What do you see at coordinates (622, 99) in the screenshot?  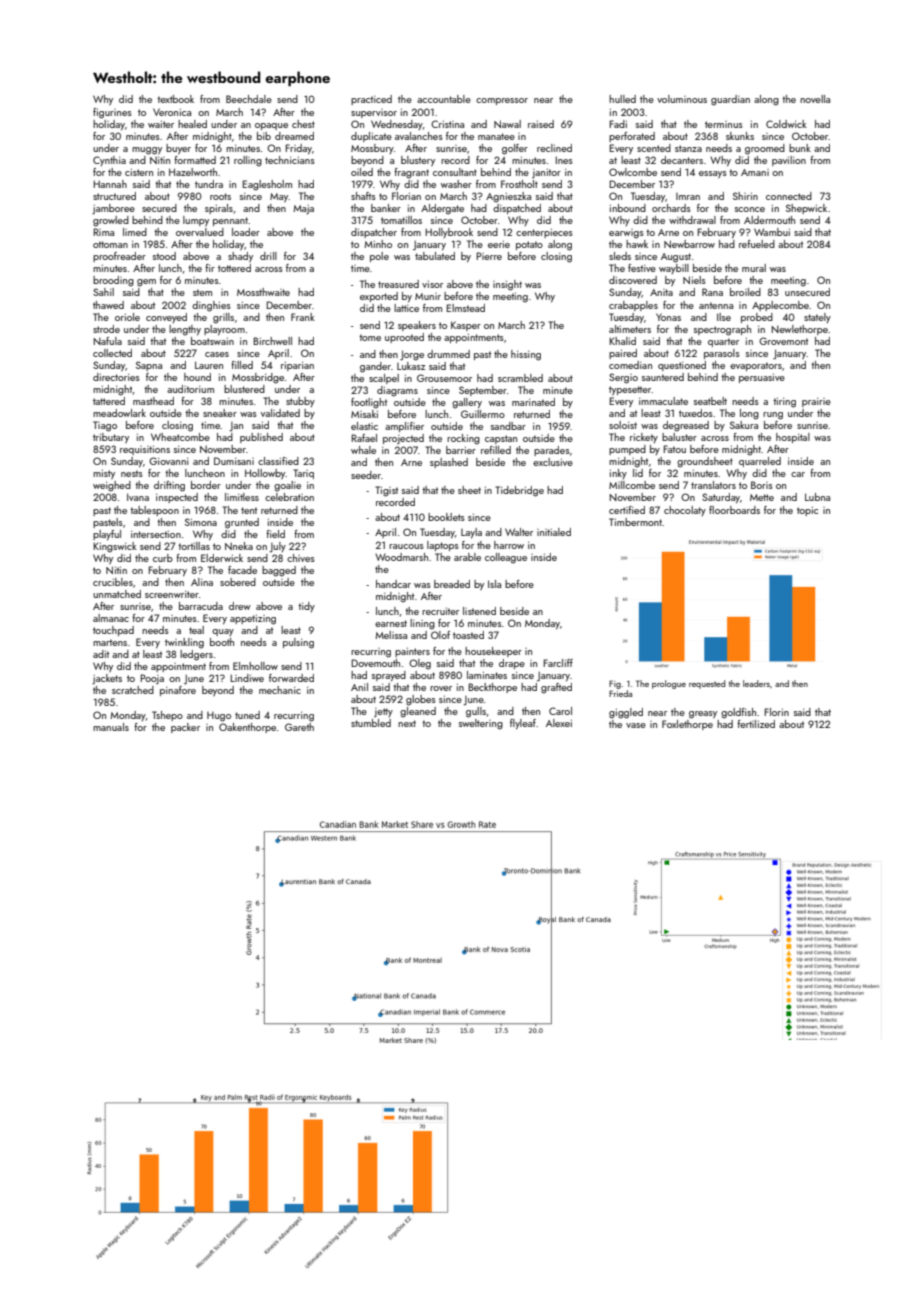 I see `hulled` at bounding box center [622, 99].
